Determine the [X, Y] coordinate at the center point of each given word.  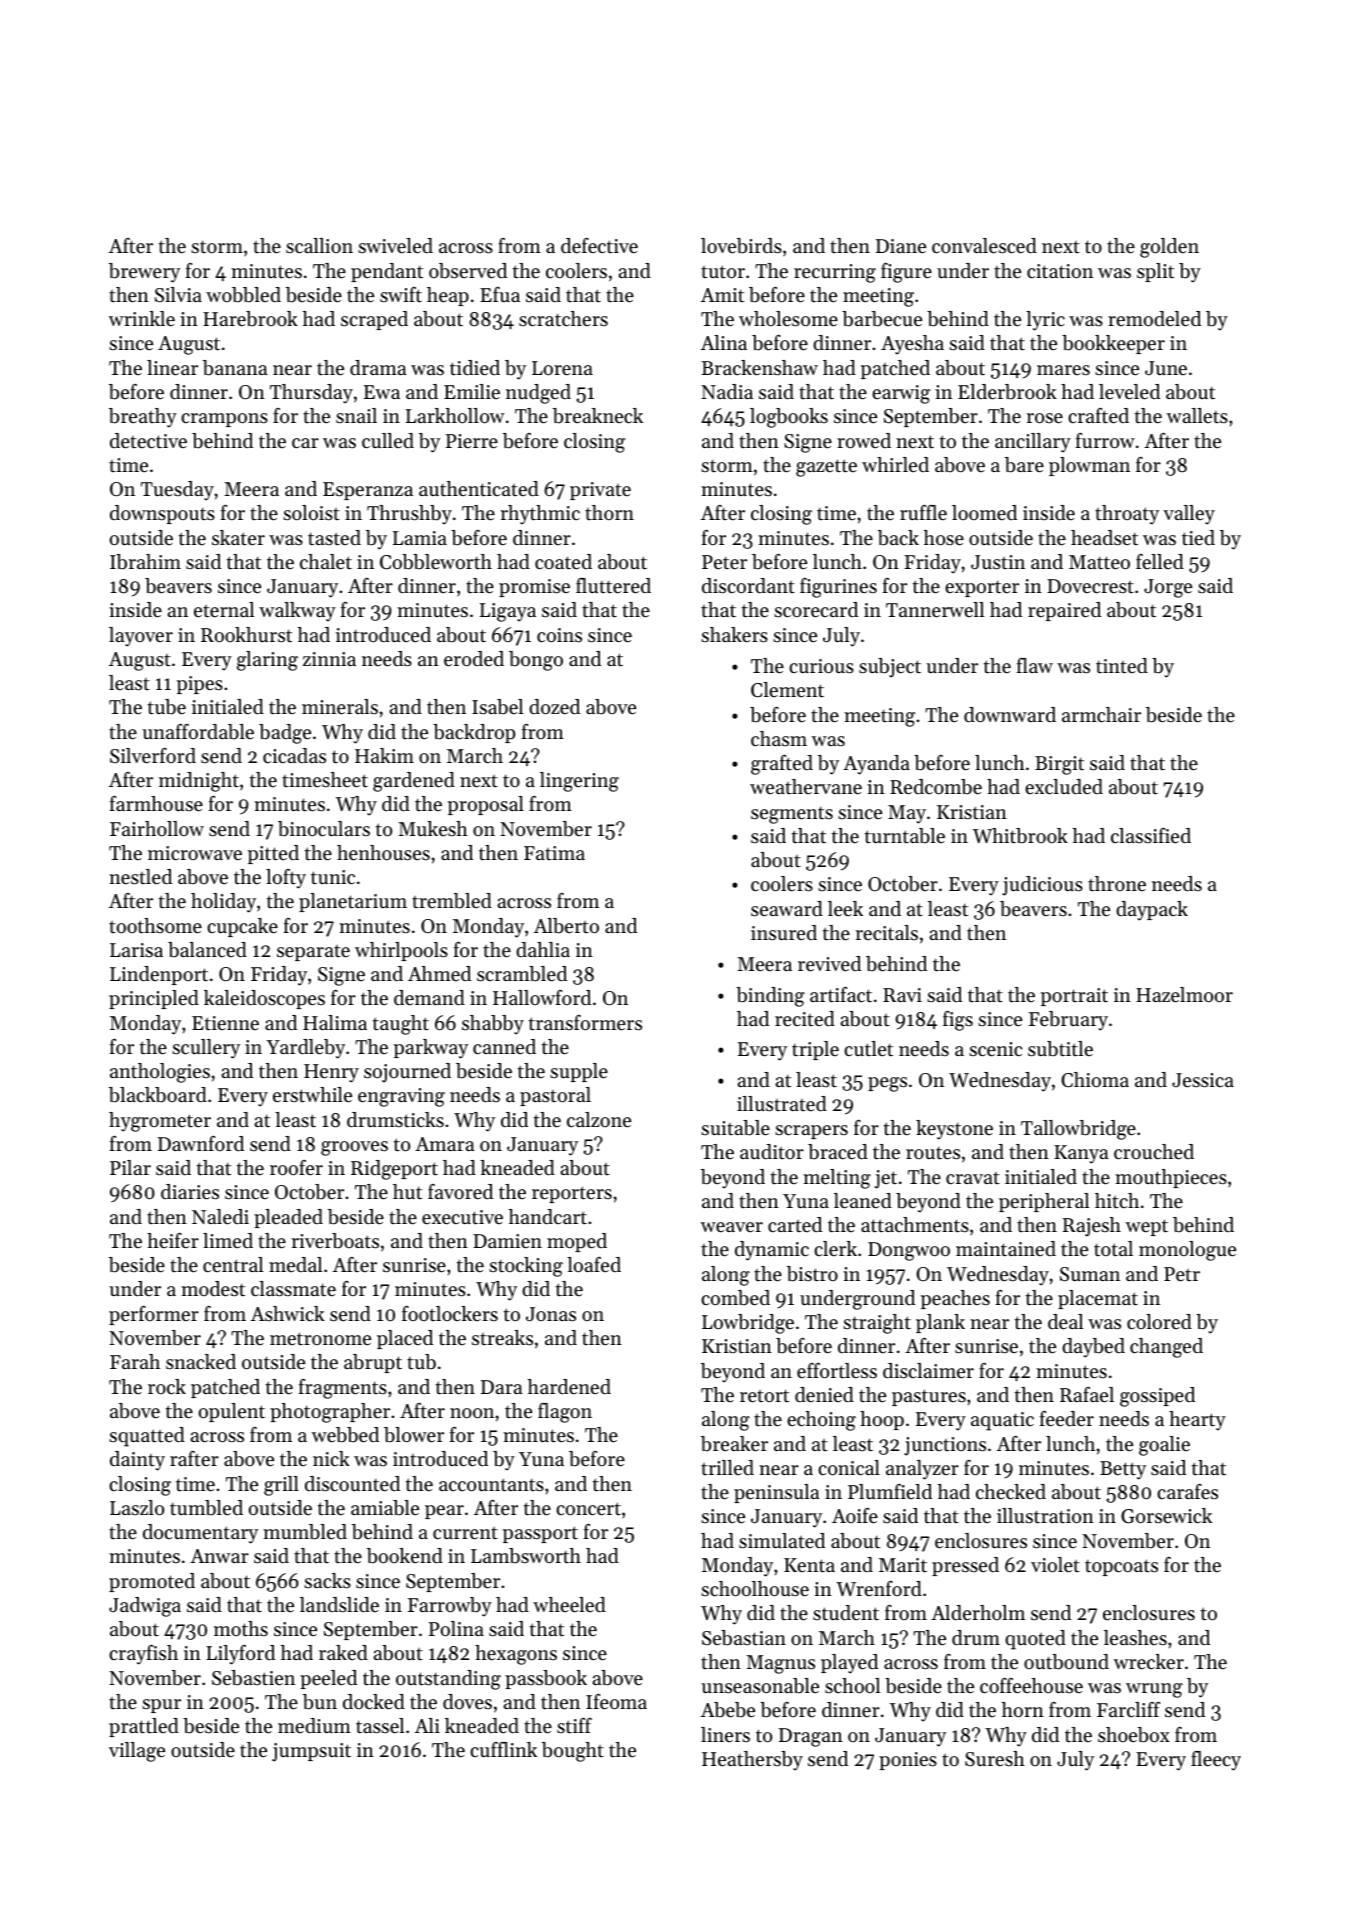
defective [599, 246]
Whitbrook [1020, 836]
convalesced [984, 246]
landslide [339, 1605]
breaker [734, 1444]
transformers [585, 1023]
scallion [319, 246]
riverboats [335, 1241]
